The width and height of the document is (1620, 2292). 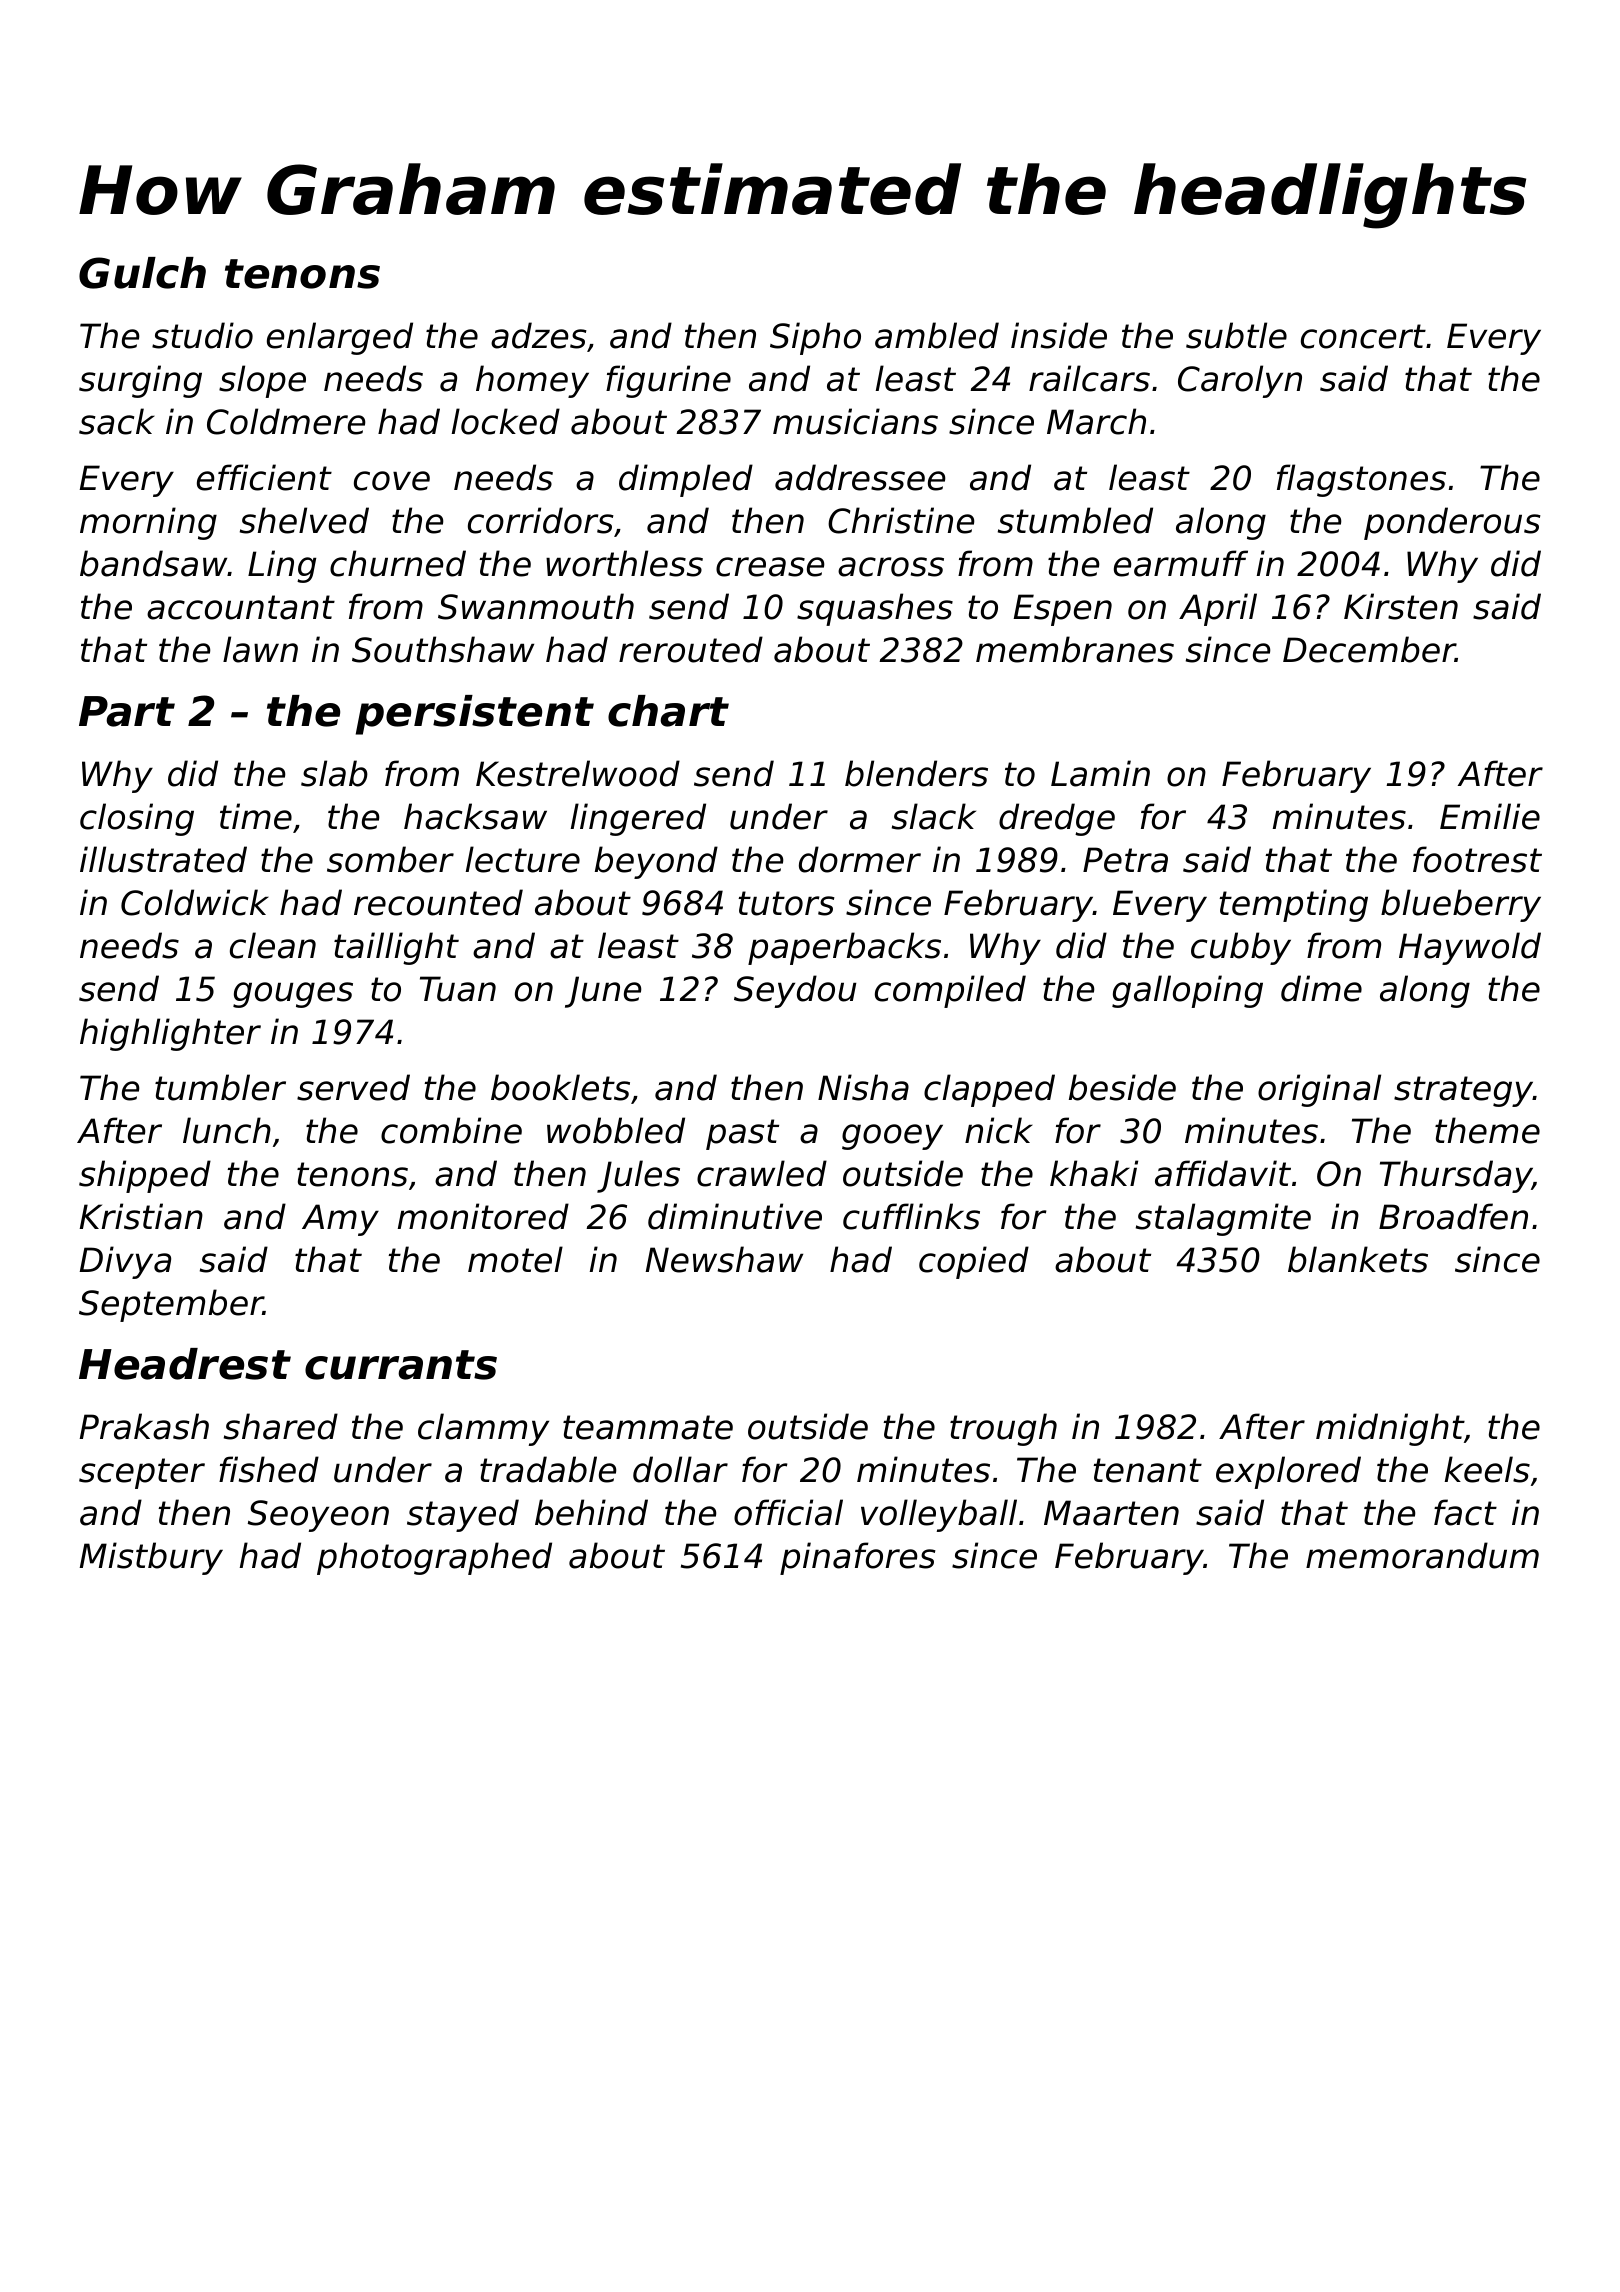 What do you see at coordinates (171, 1305) in the document?
I see `September` at bounding box center [171, 1305].
